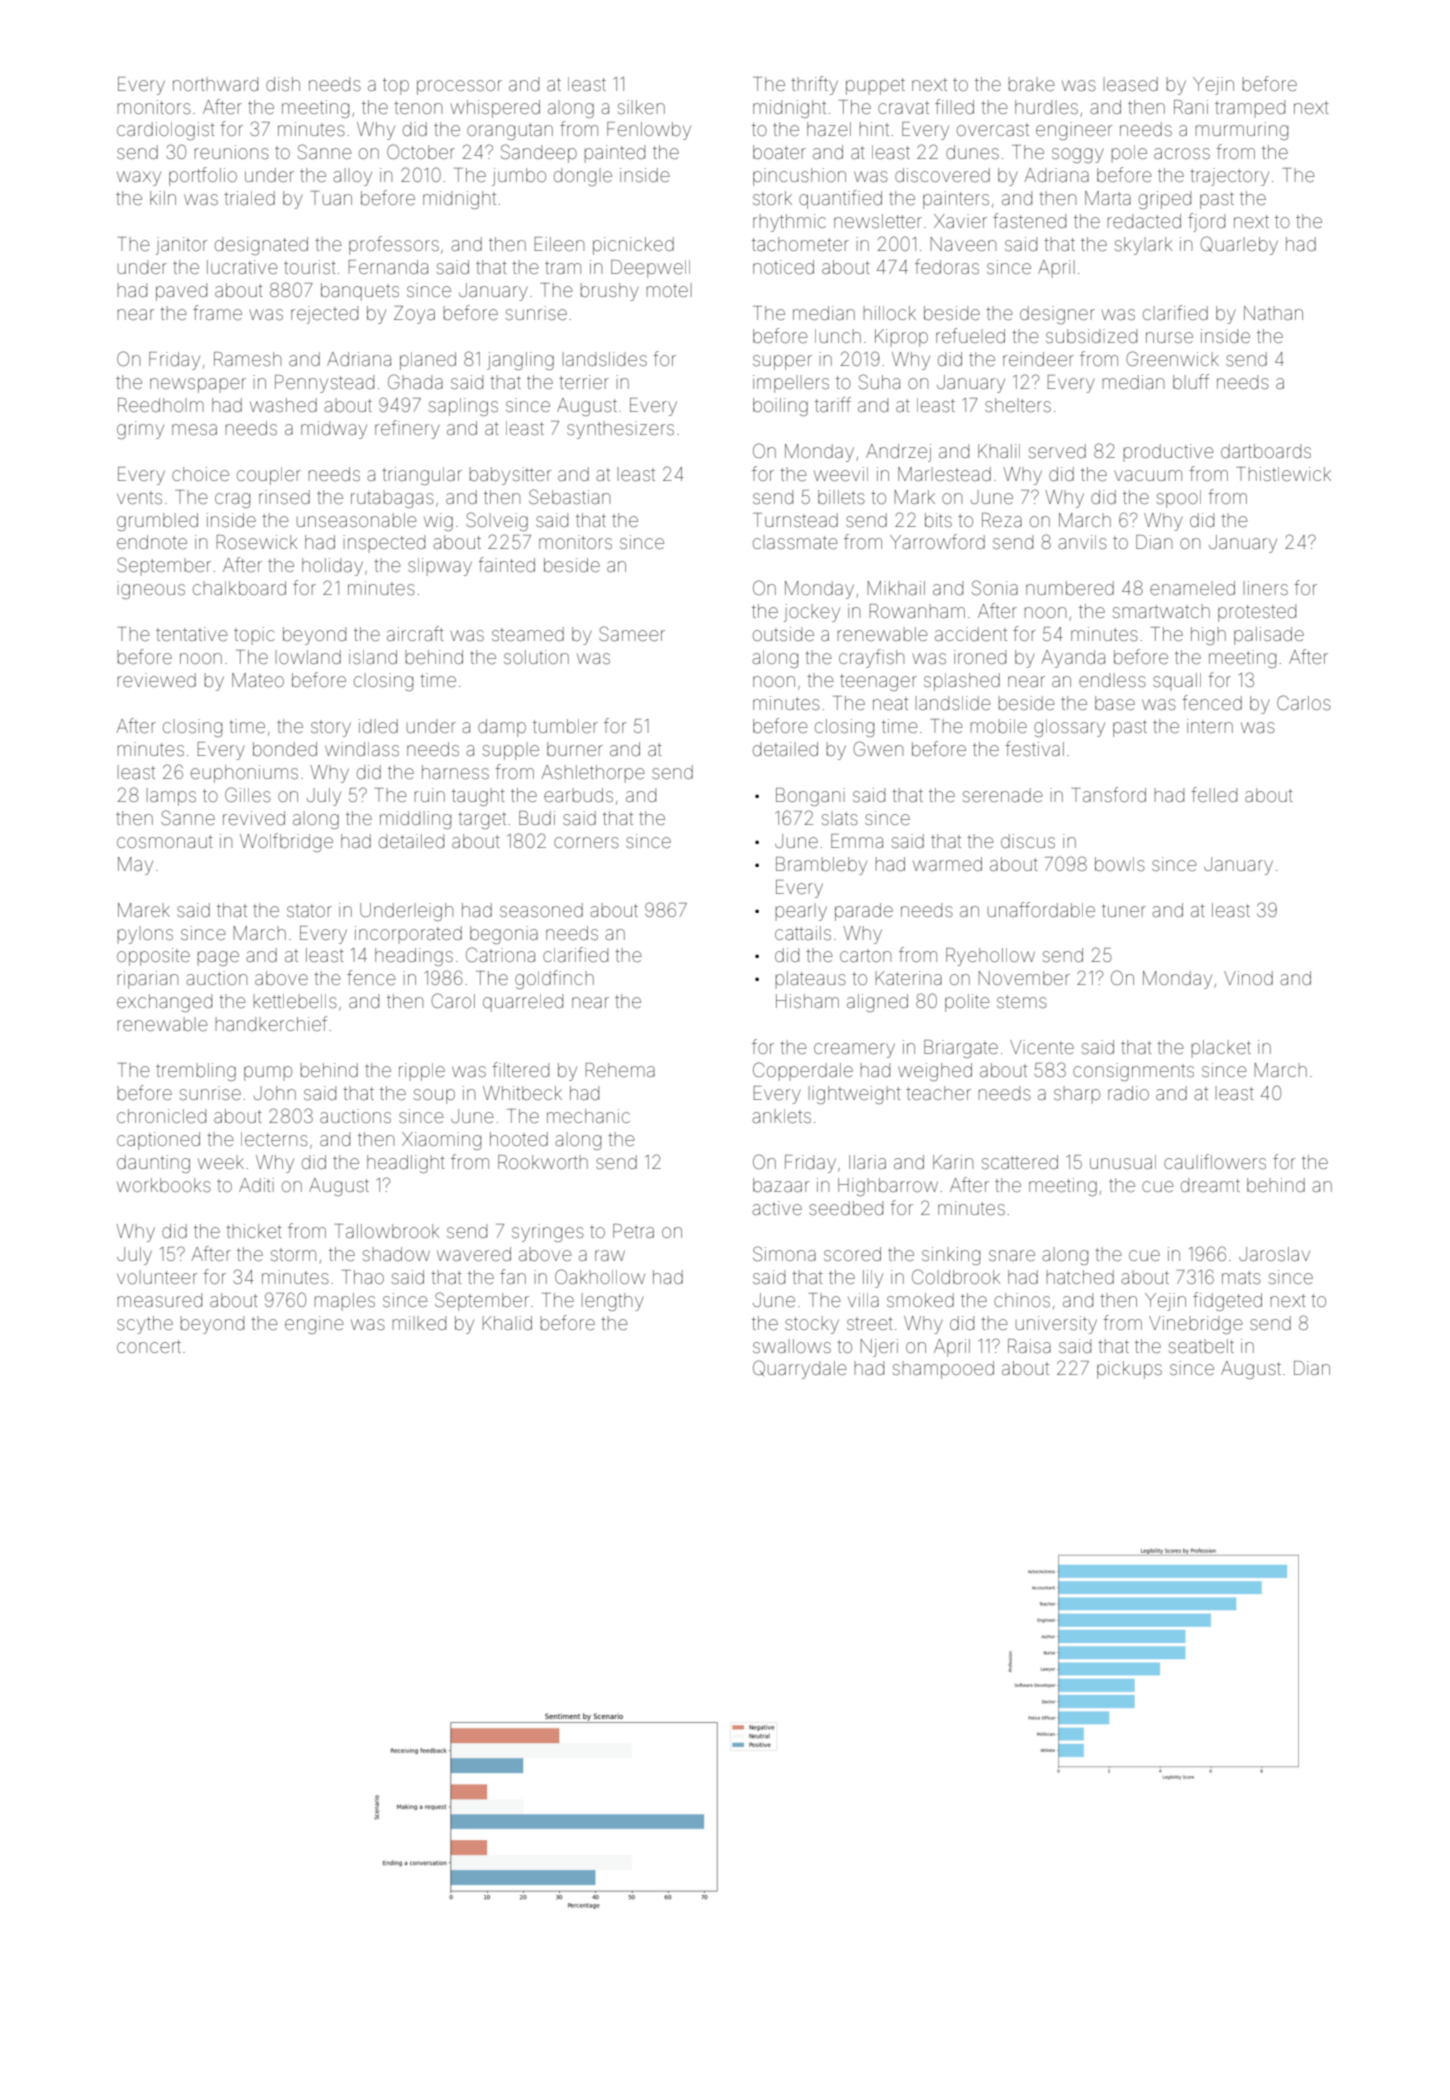 The width and height of the screenshot is (1450, 2100). I want to click on Mark, so click(915, 497).
